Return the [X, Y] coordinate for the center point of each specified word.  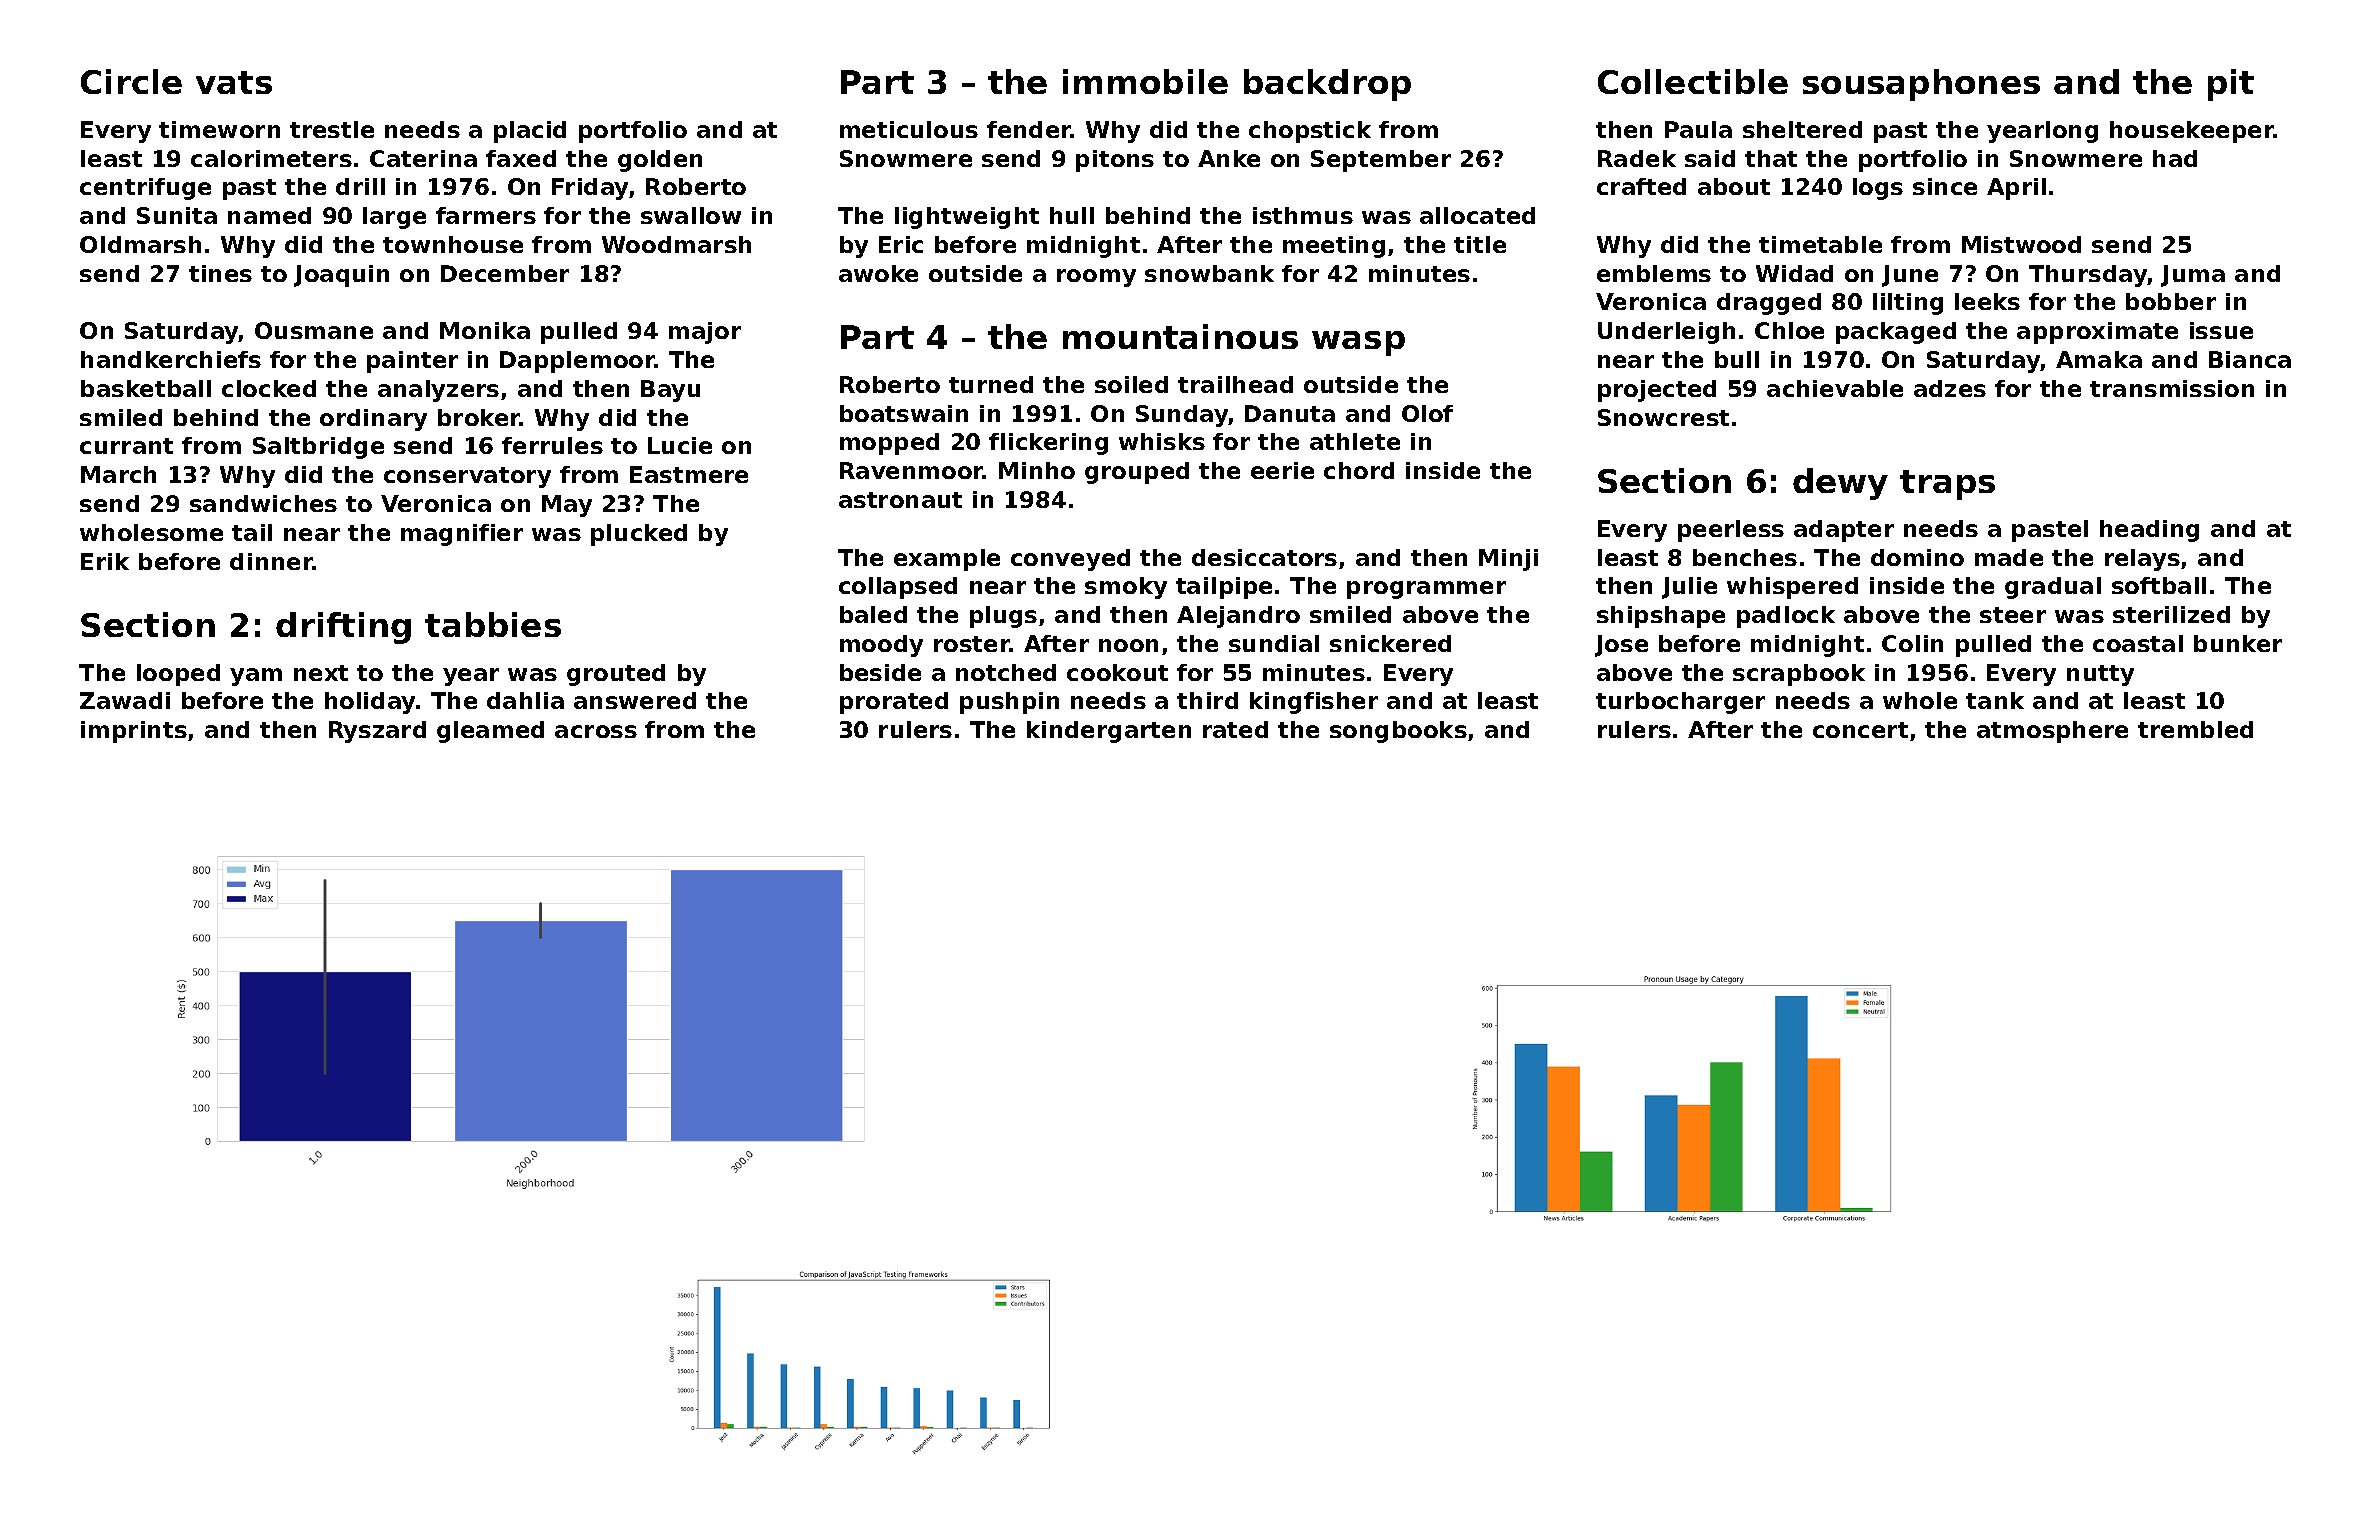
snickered [1390, 643]
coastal [2138, 643]
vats [234, 82]
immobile [1145, 81]
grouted [616, 675]
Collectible [1693, 81]
